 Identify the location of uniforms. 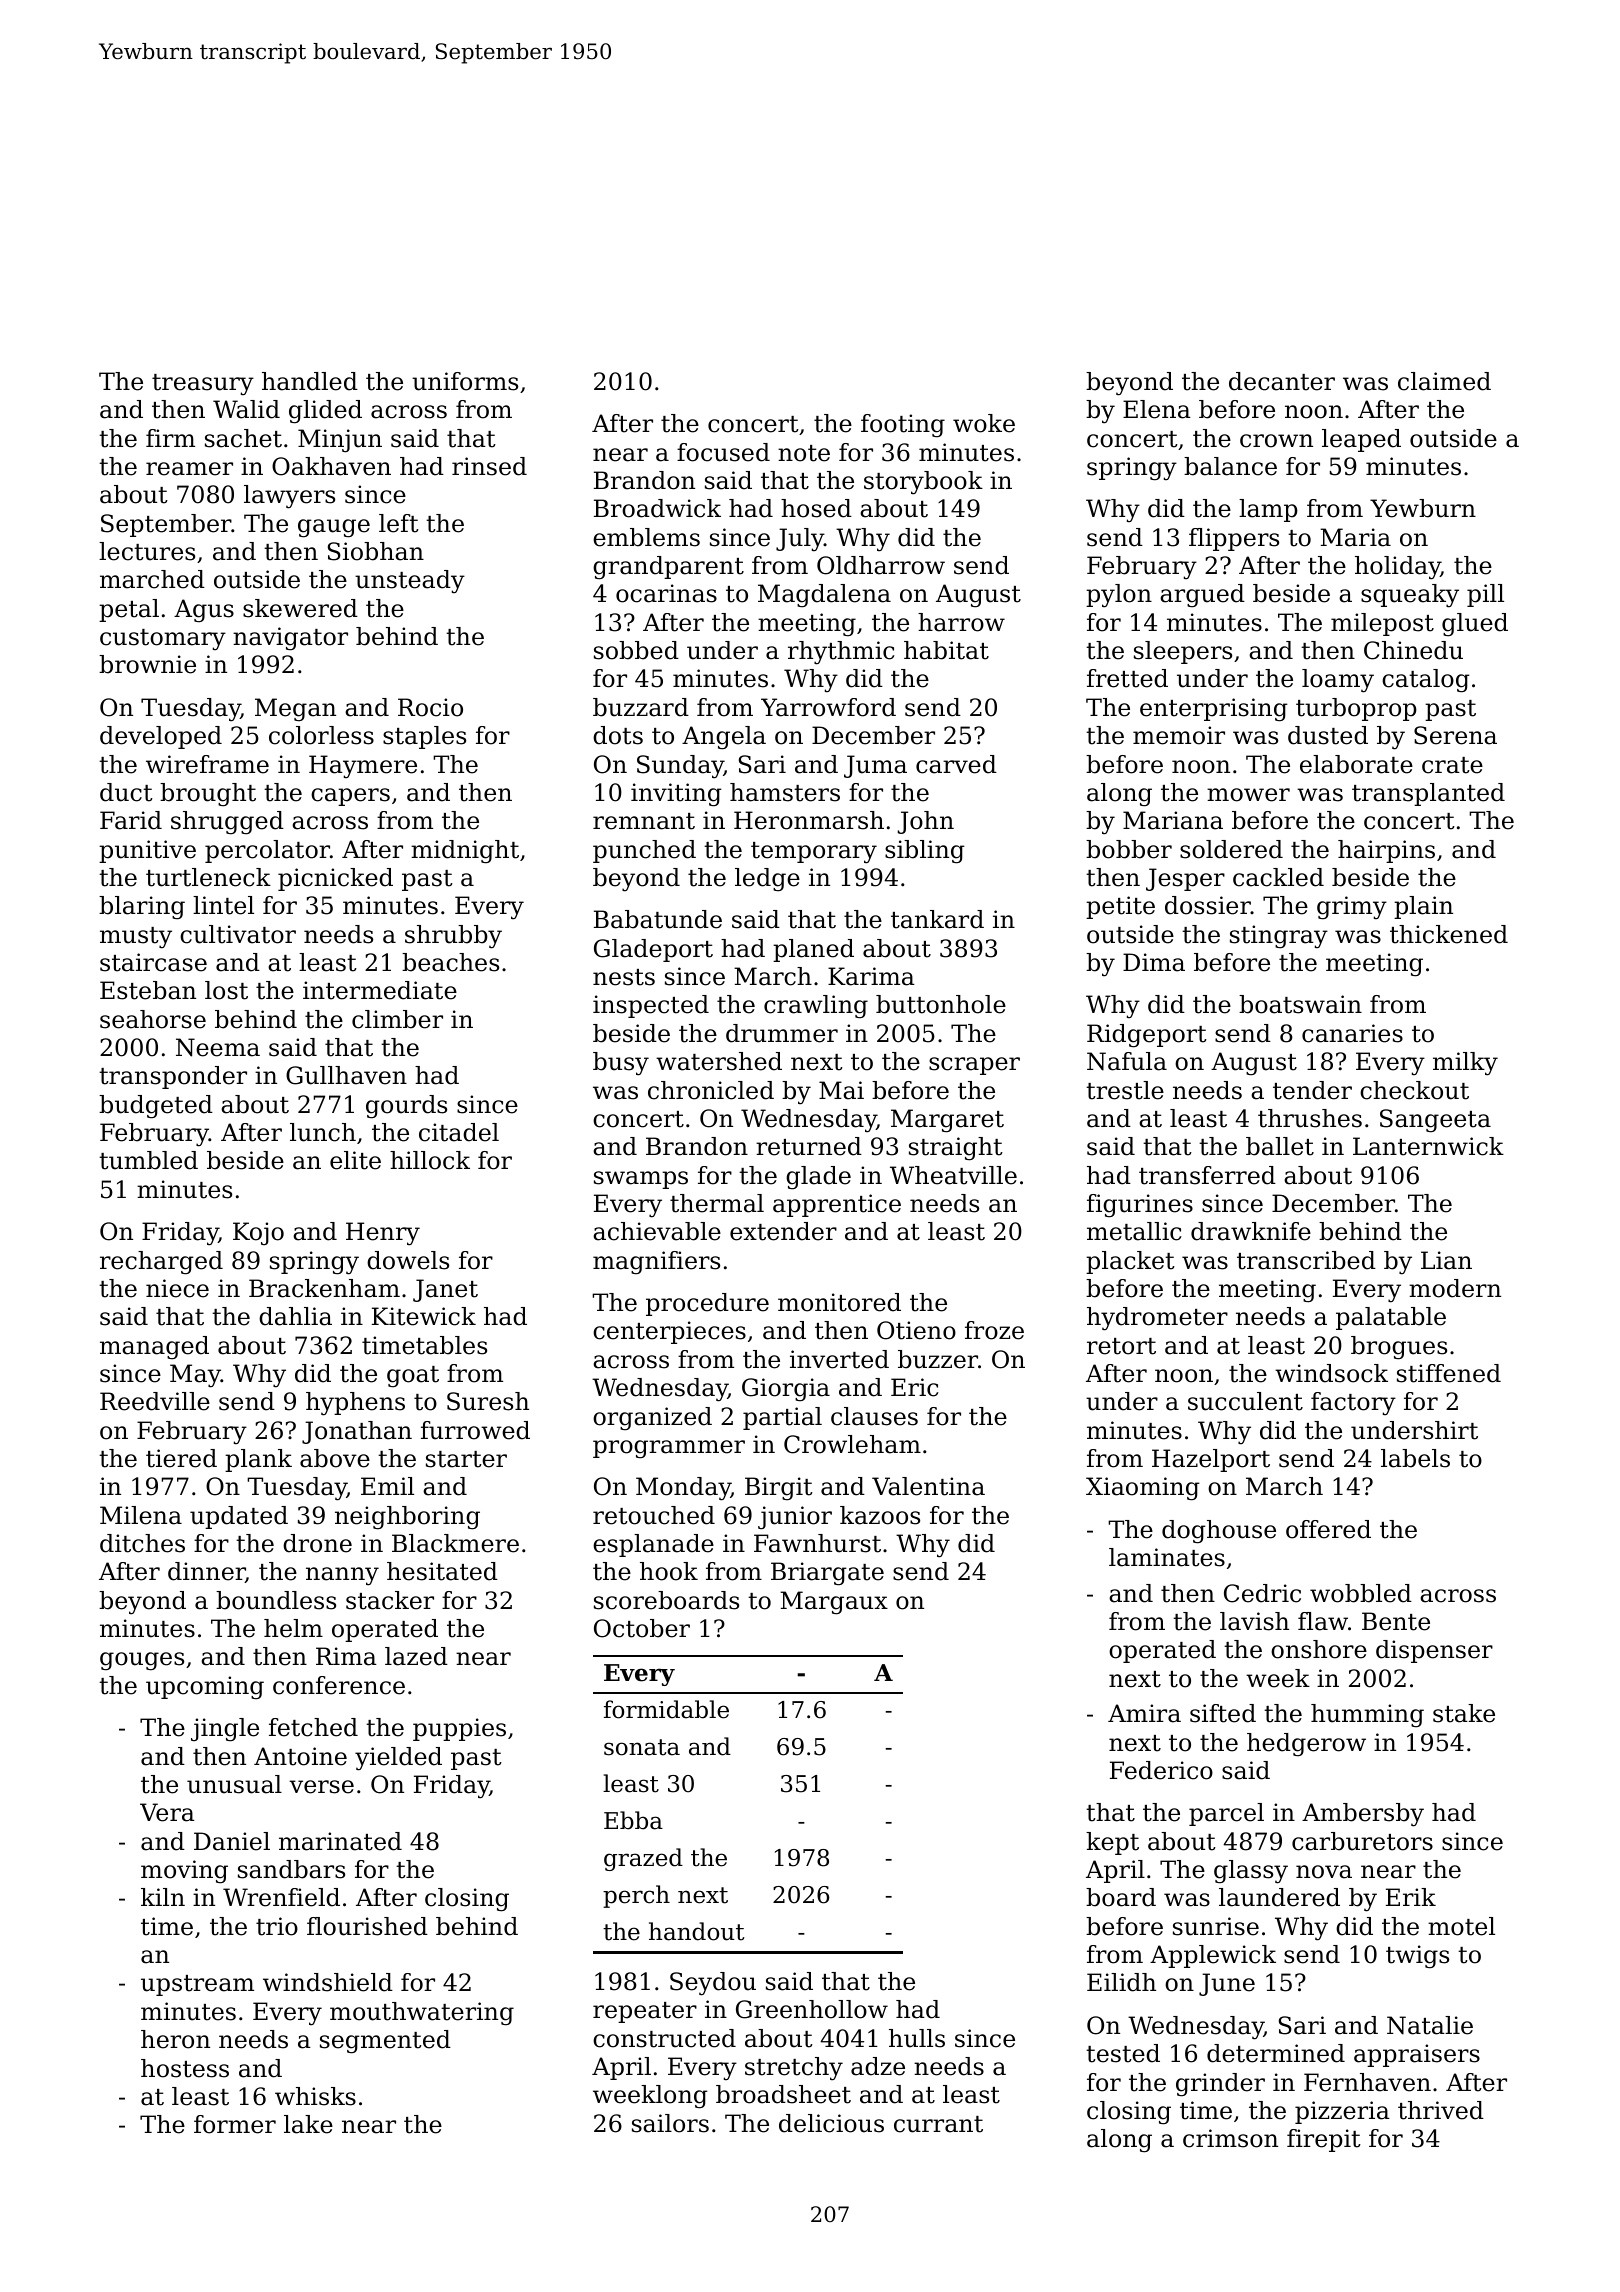
(465, 381).
